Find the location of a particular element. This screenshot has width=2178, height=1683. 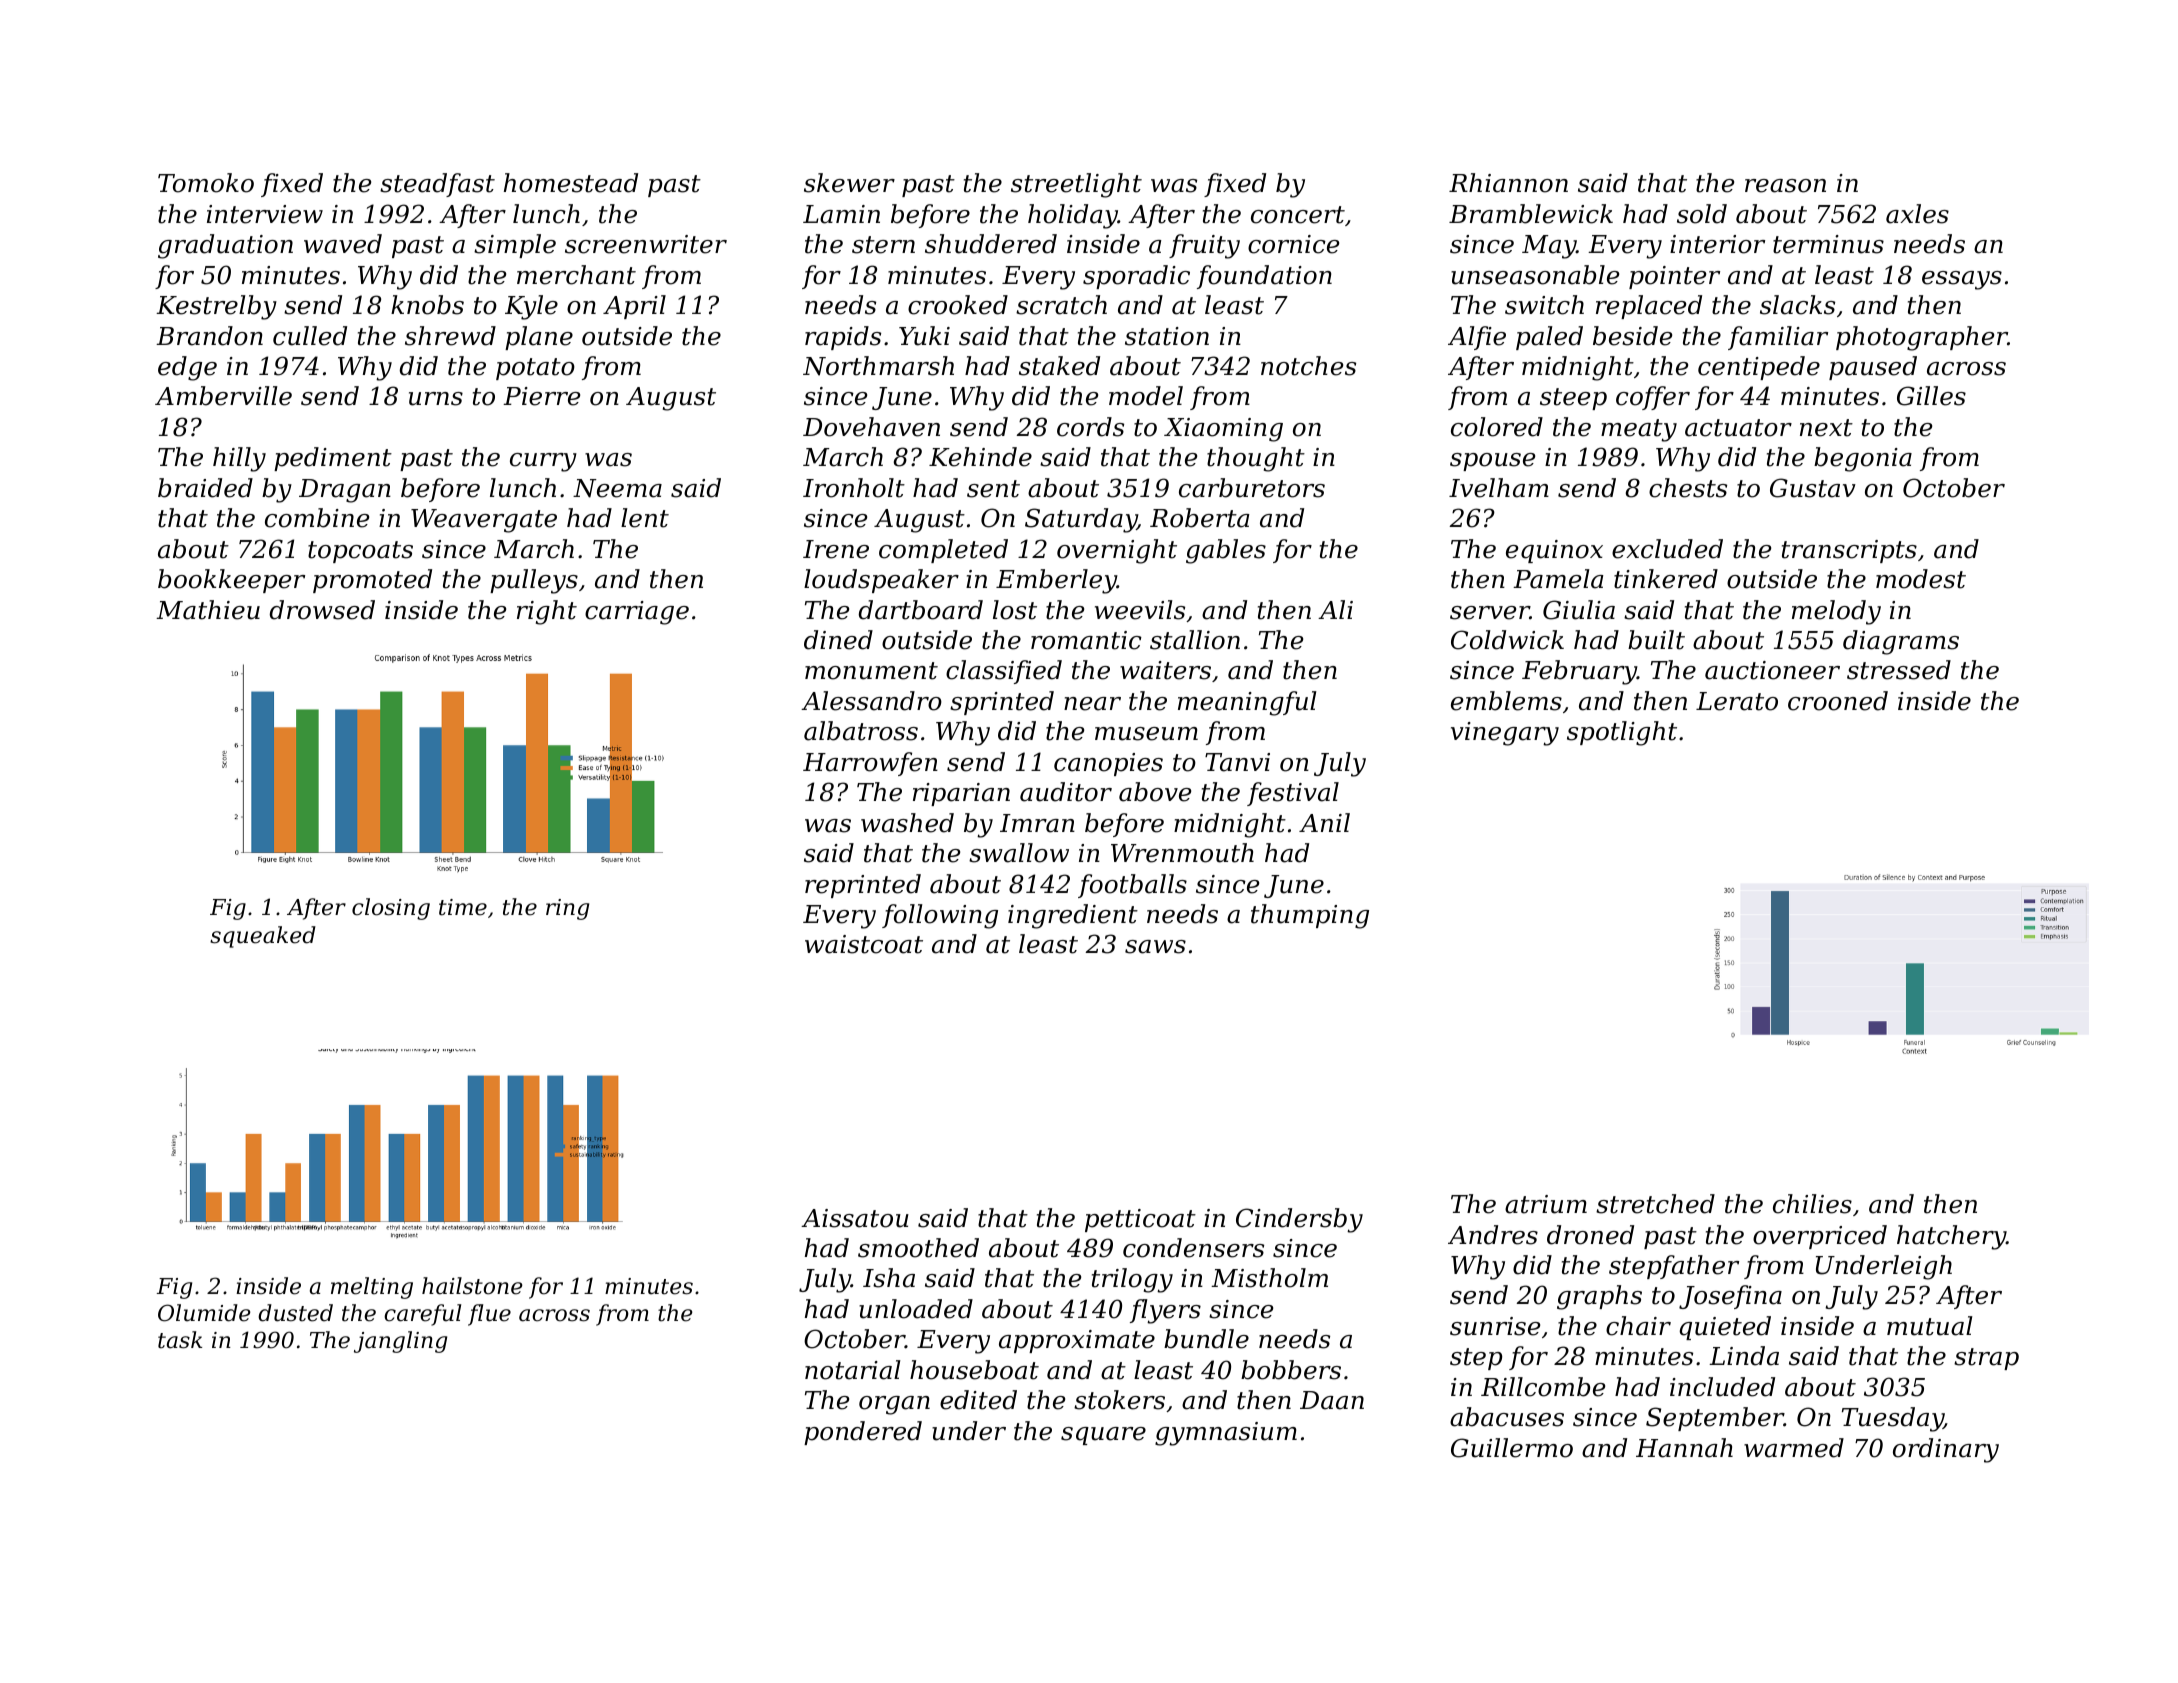

Daan is located at coordinates (1332, 1400).
